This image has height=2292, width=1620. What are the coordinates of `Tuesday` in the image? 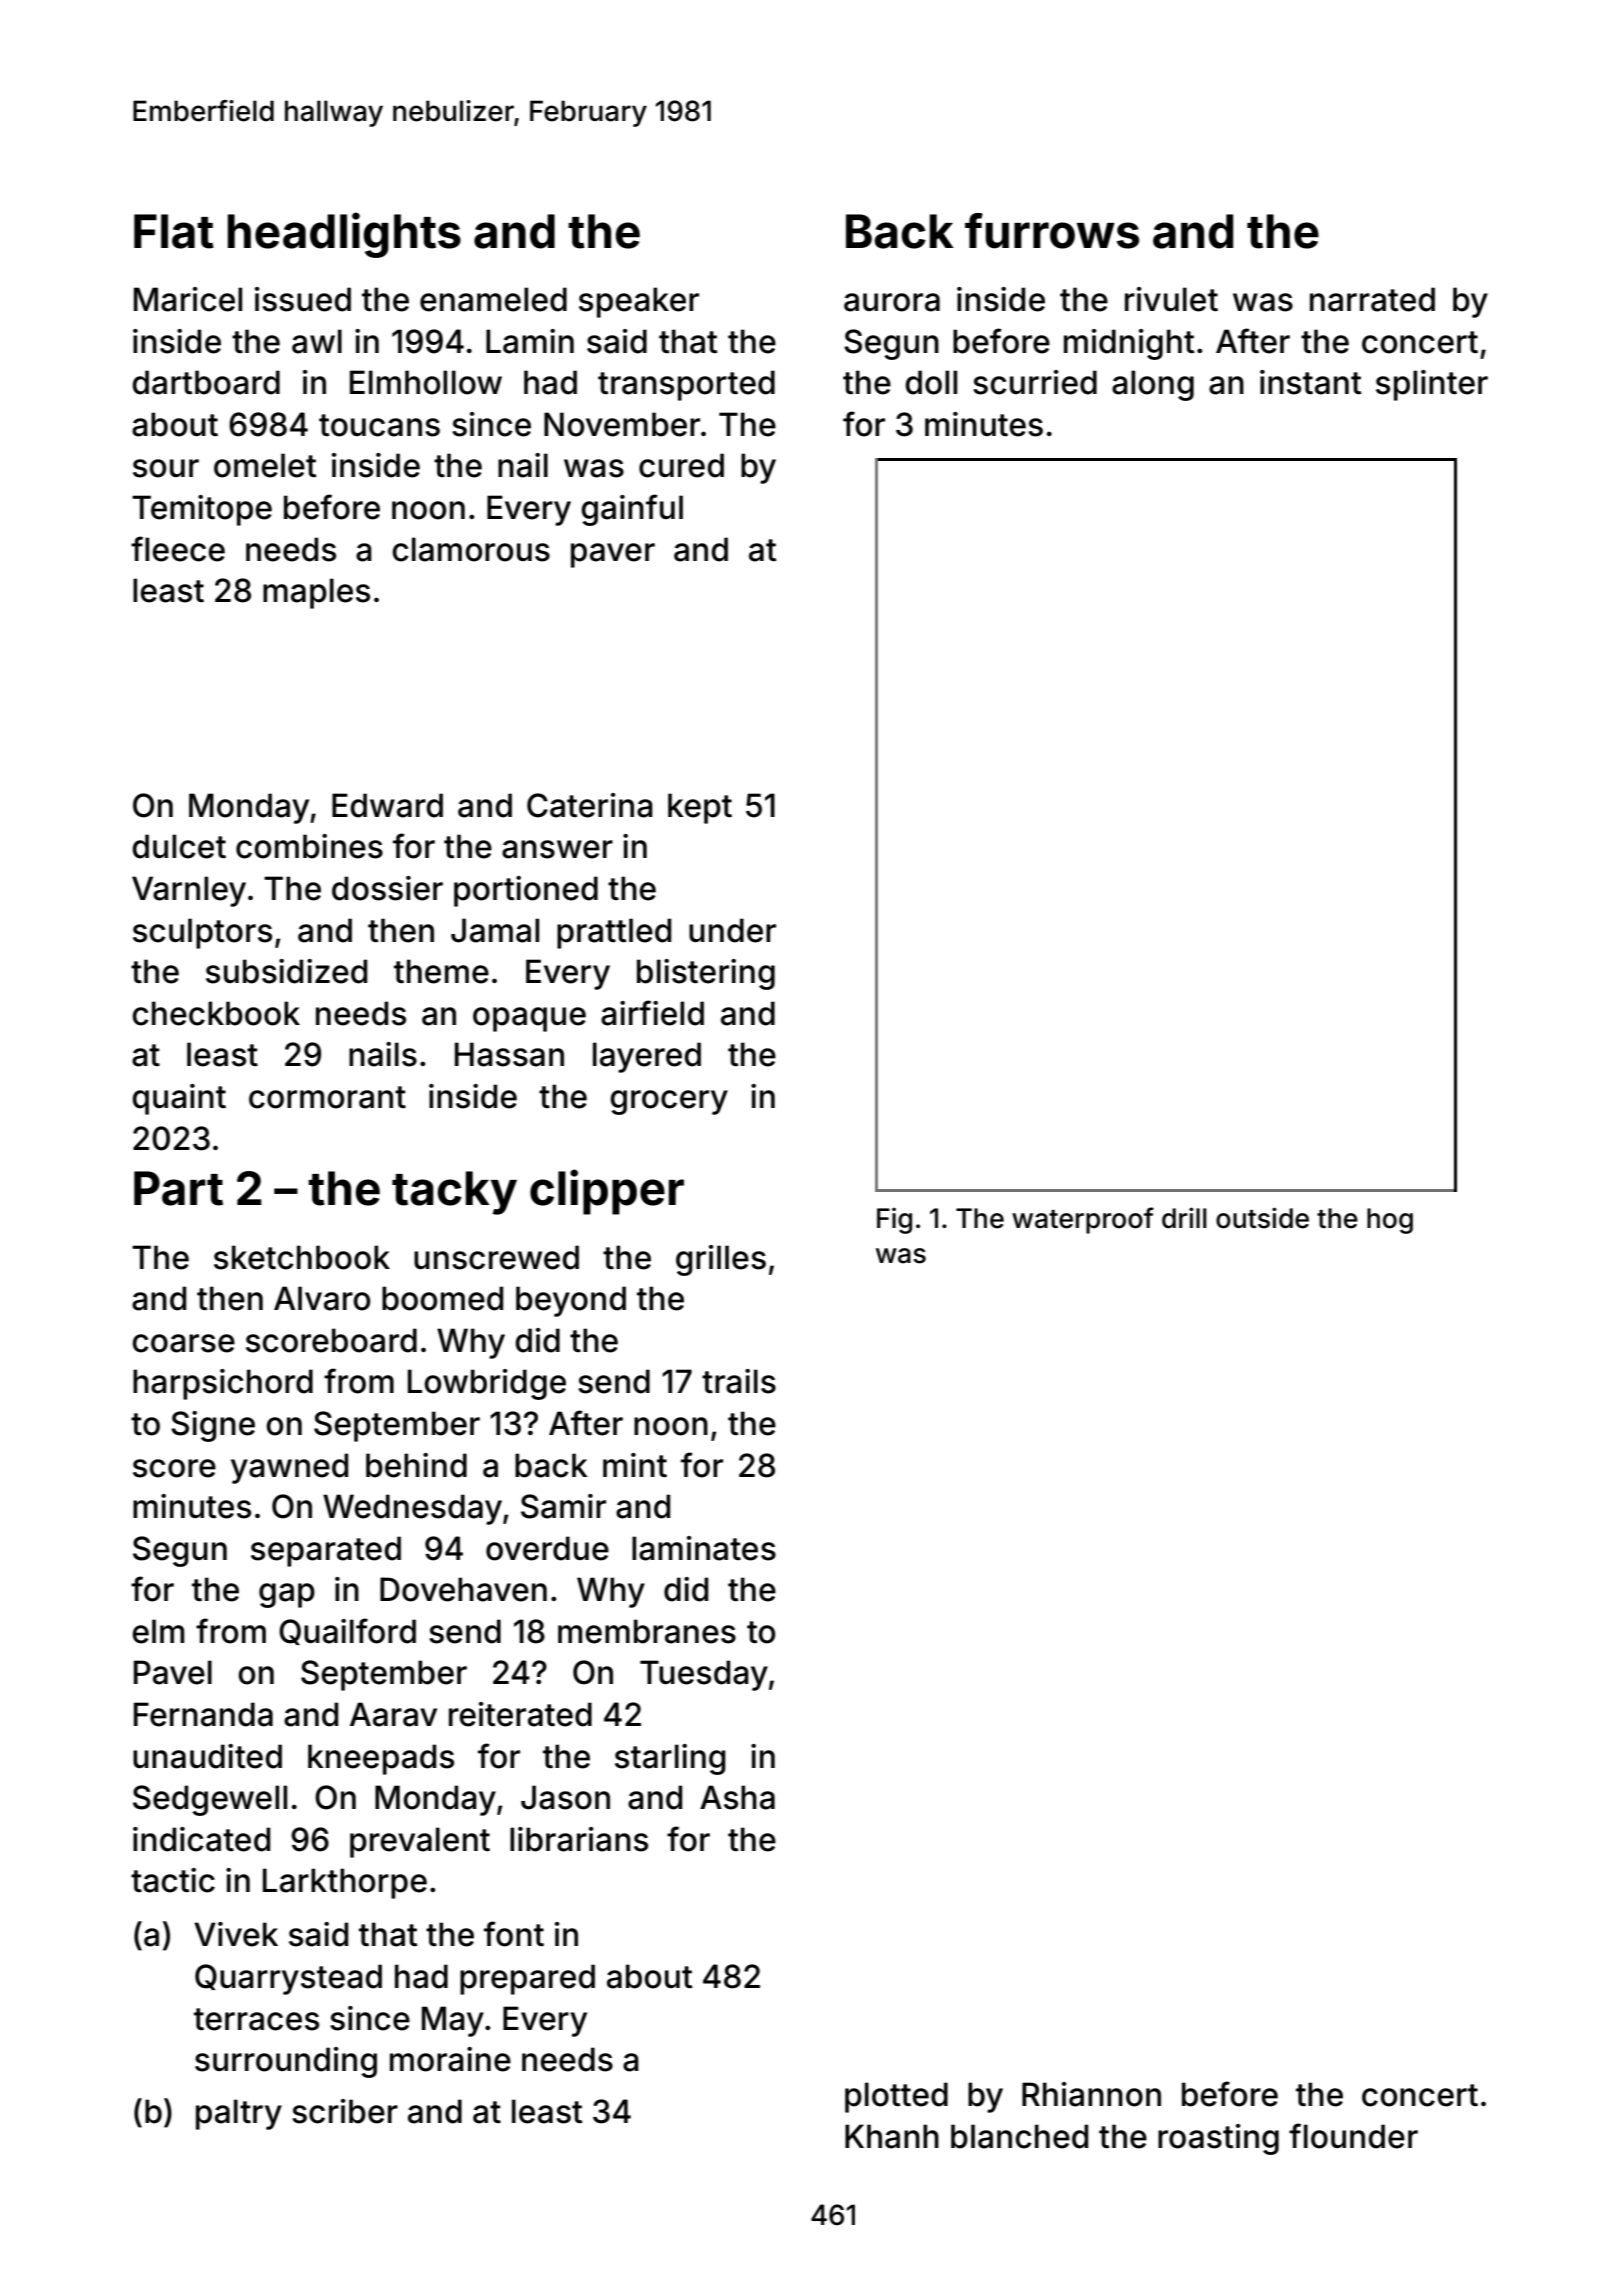 It's located at (704, 1675).
